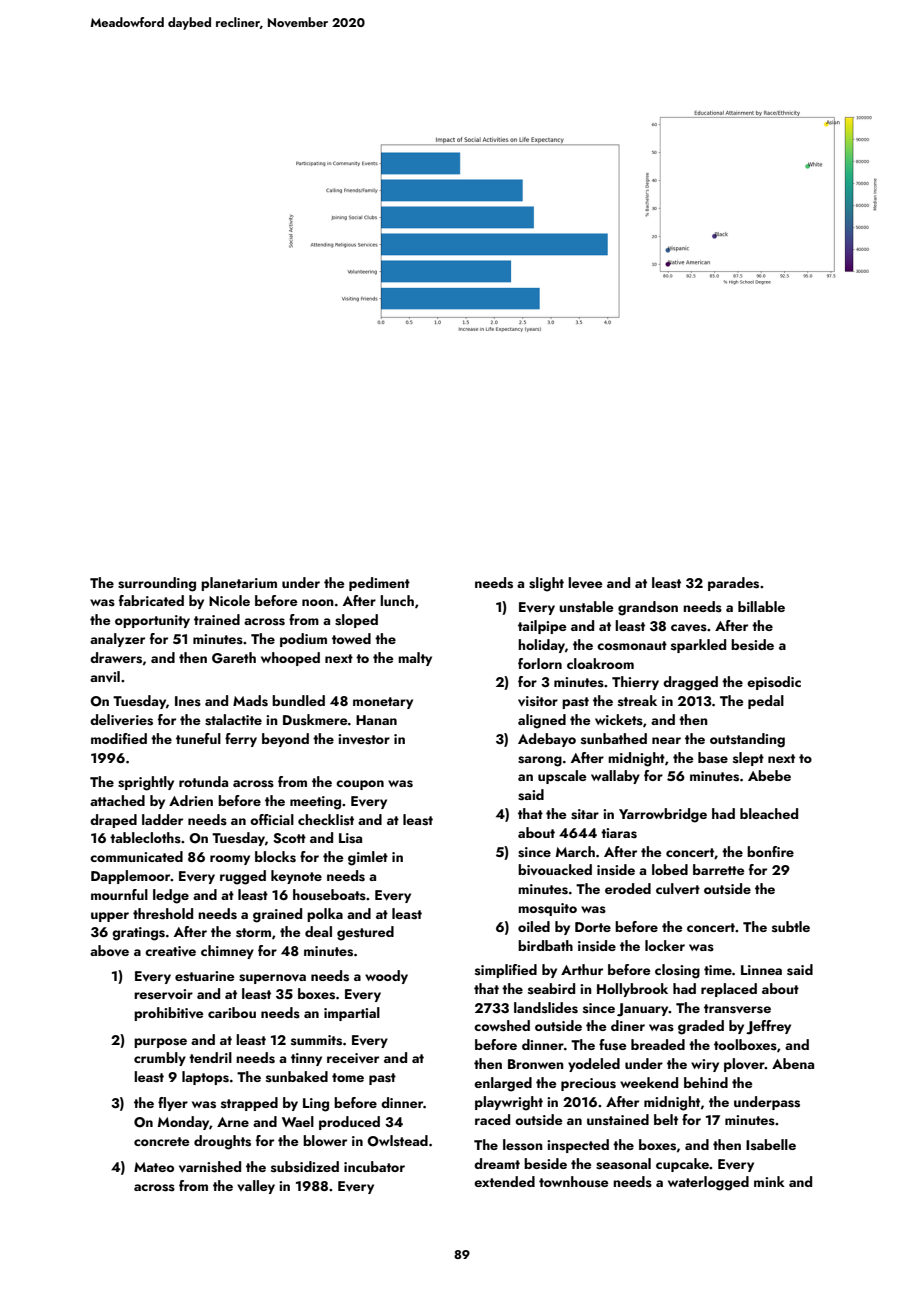 This screenshot has width=908, height=1316. Describe the element at coordinates (154, 1167) in the screenshot. I see `Mateo` at that location.
